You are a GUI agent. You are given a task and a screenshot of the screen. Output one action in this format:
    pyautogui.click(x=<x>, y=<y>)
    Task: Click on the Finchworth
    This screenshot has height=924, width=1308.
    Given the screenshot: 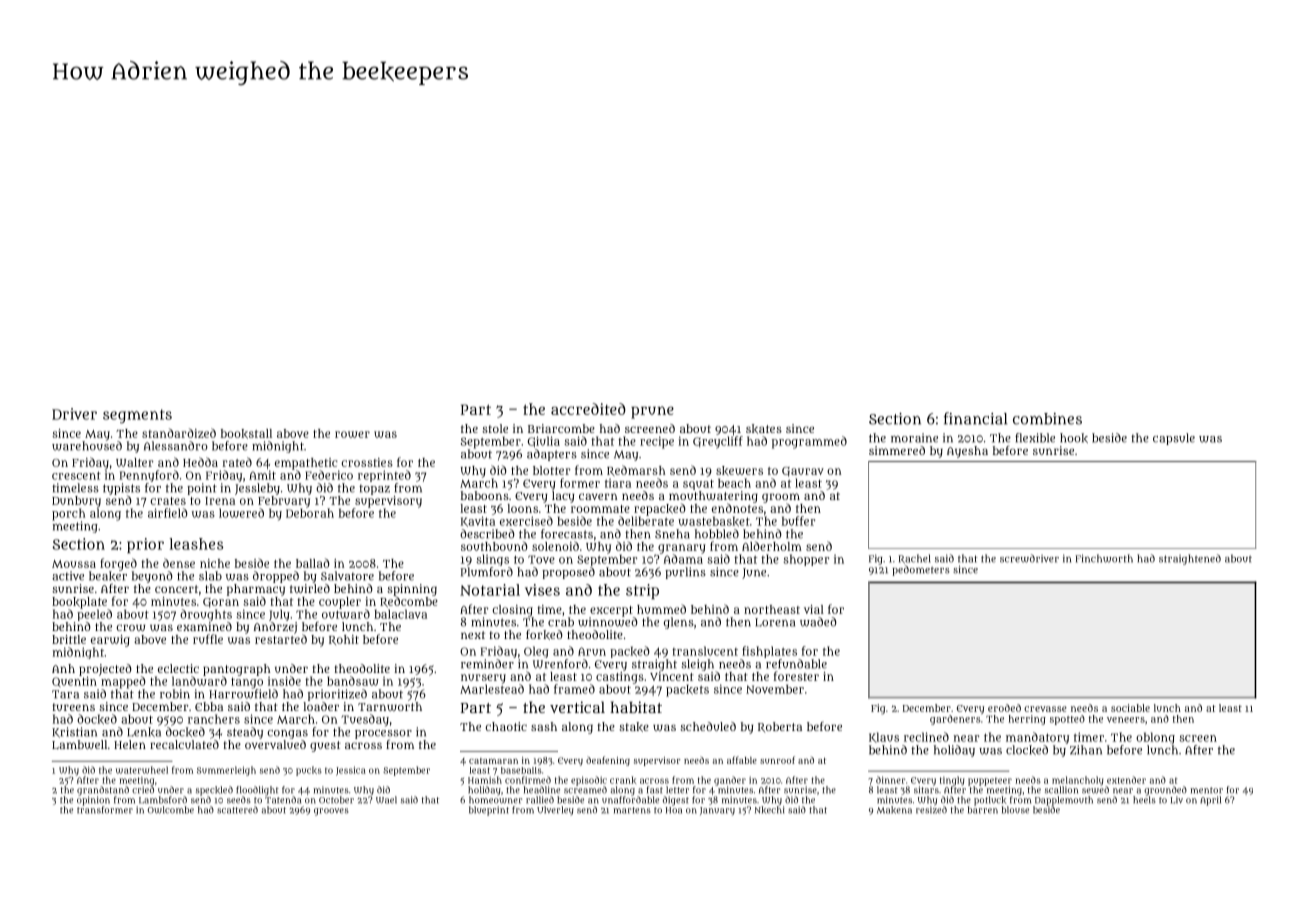 What is the action you would take?
    pyautogui.click(x=1104, y=558)
